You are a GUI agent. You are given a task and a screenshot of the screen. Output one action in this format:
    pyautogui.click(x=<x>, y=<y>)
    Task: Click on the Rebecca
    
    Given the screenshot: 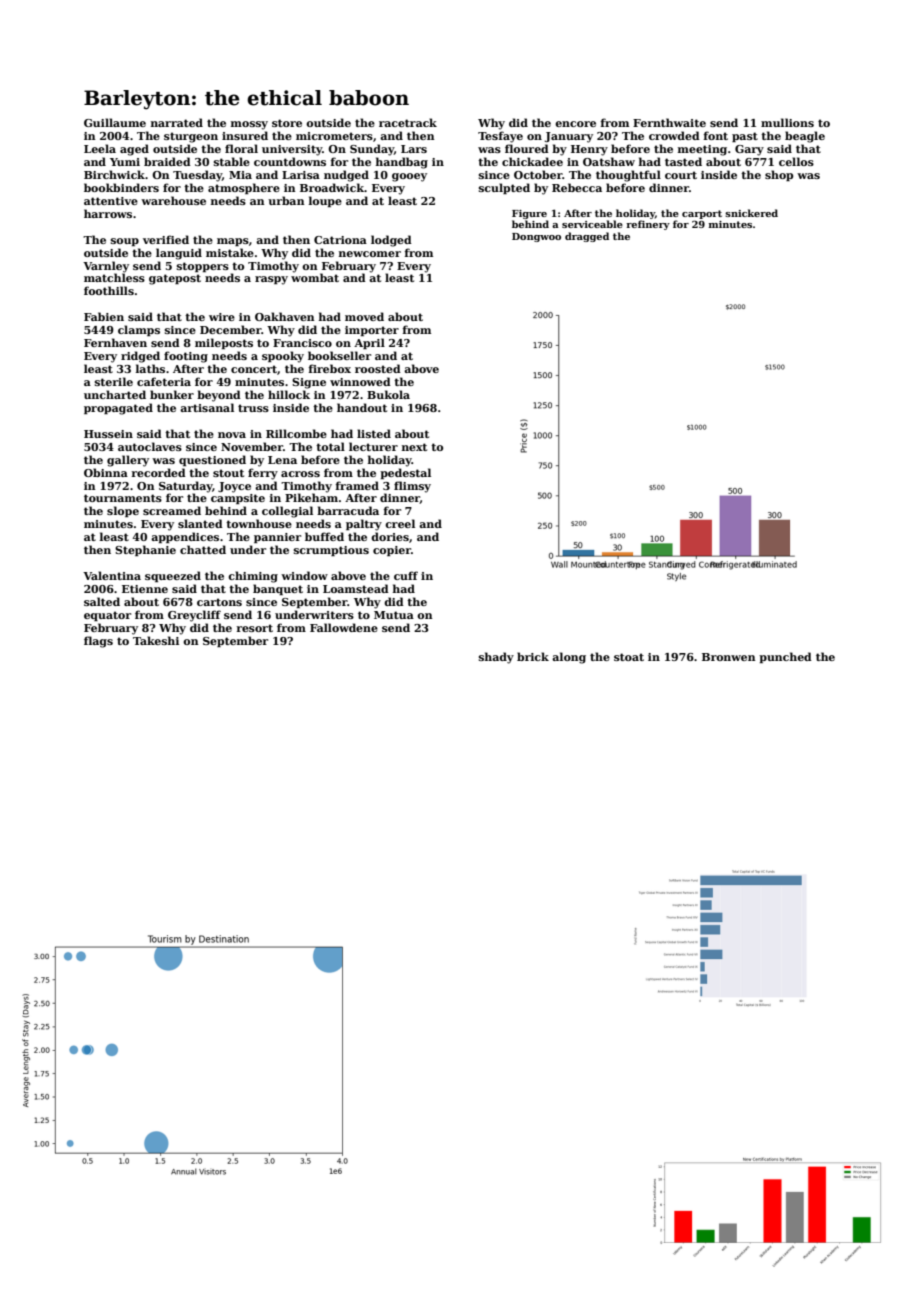 What is the action you would take?
    pyautogui.click(x=577, y=187)
